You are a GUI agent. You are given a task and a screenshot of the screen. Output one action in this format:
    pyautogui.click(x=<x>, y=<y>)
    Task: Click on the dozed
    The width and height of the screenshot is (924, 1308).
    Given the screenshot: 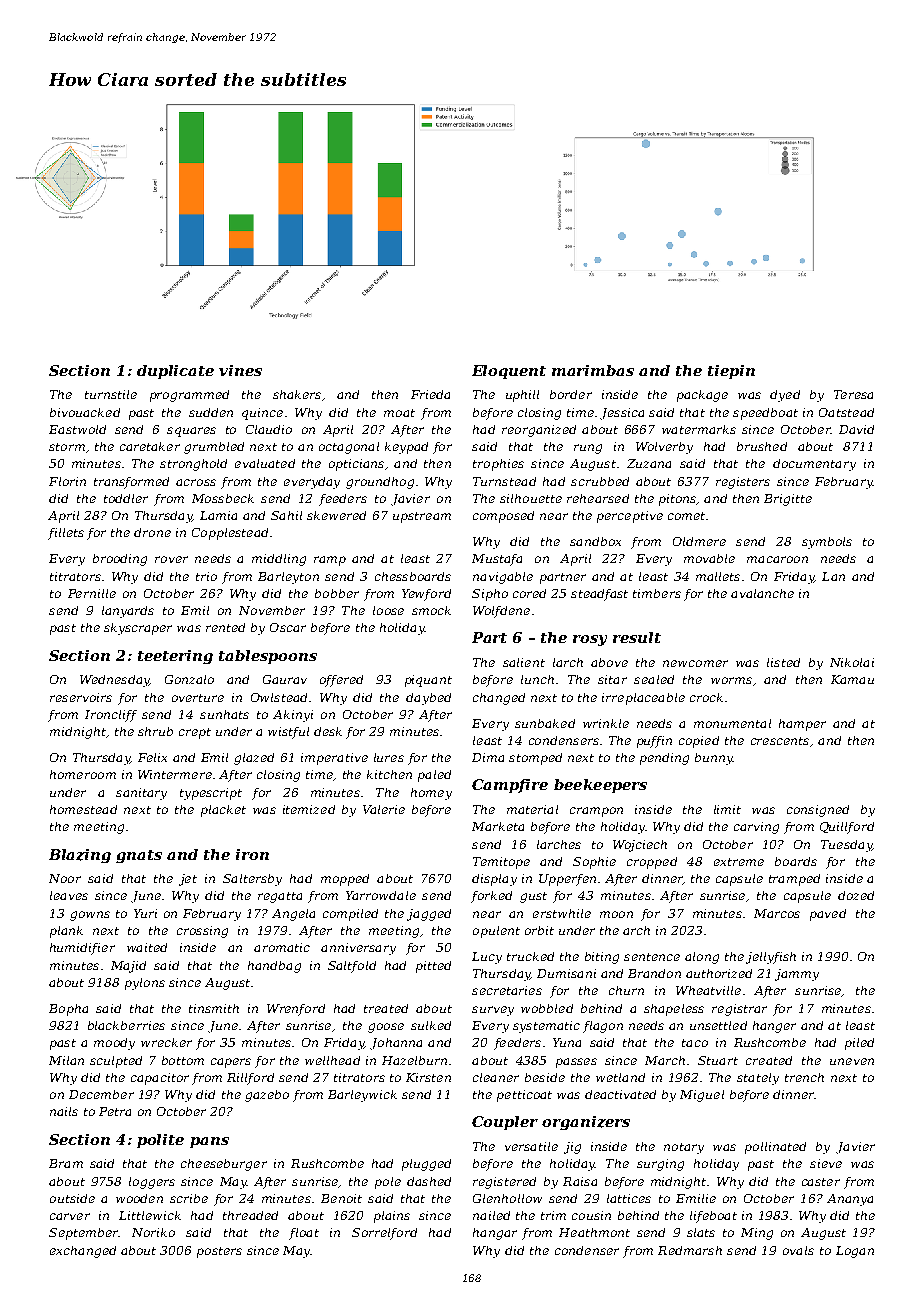 What is the action you would take?
    pyautogui.click(x=856, y=895)
